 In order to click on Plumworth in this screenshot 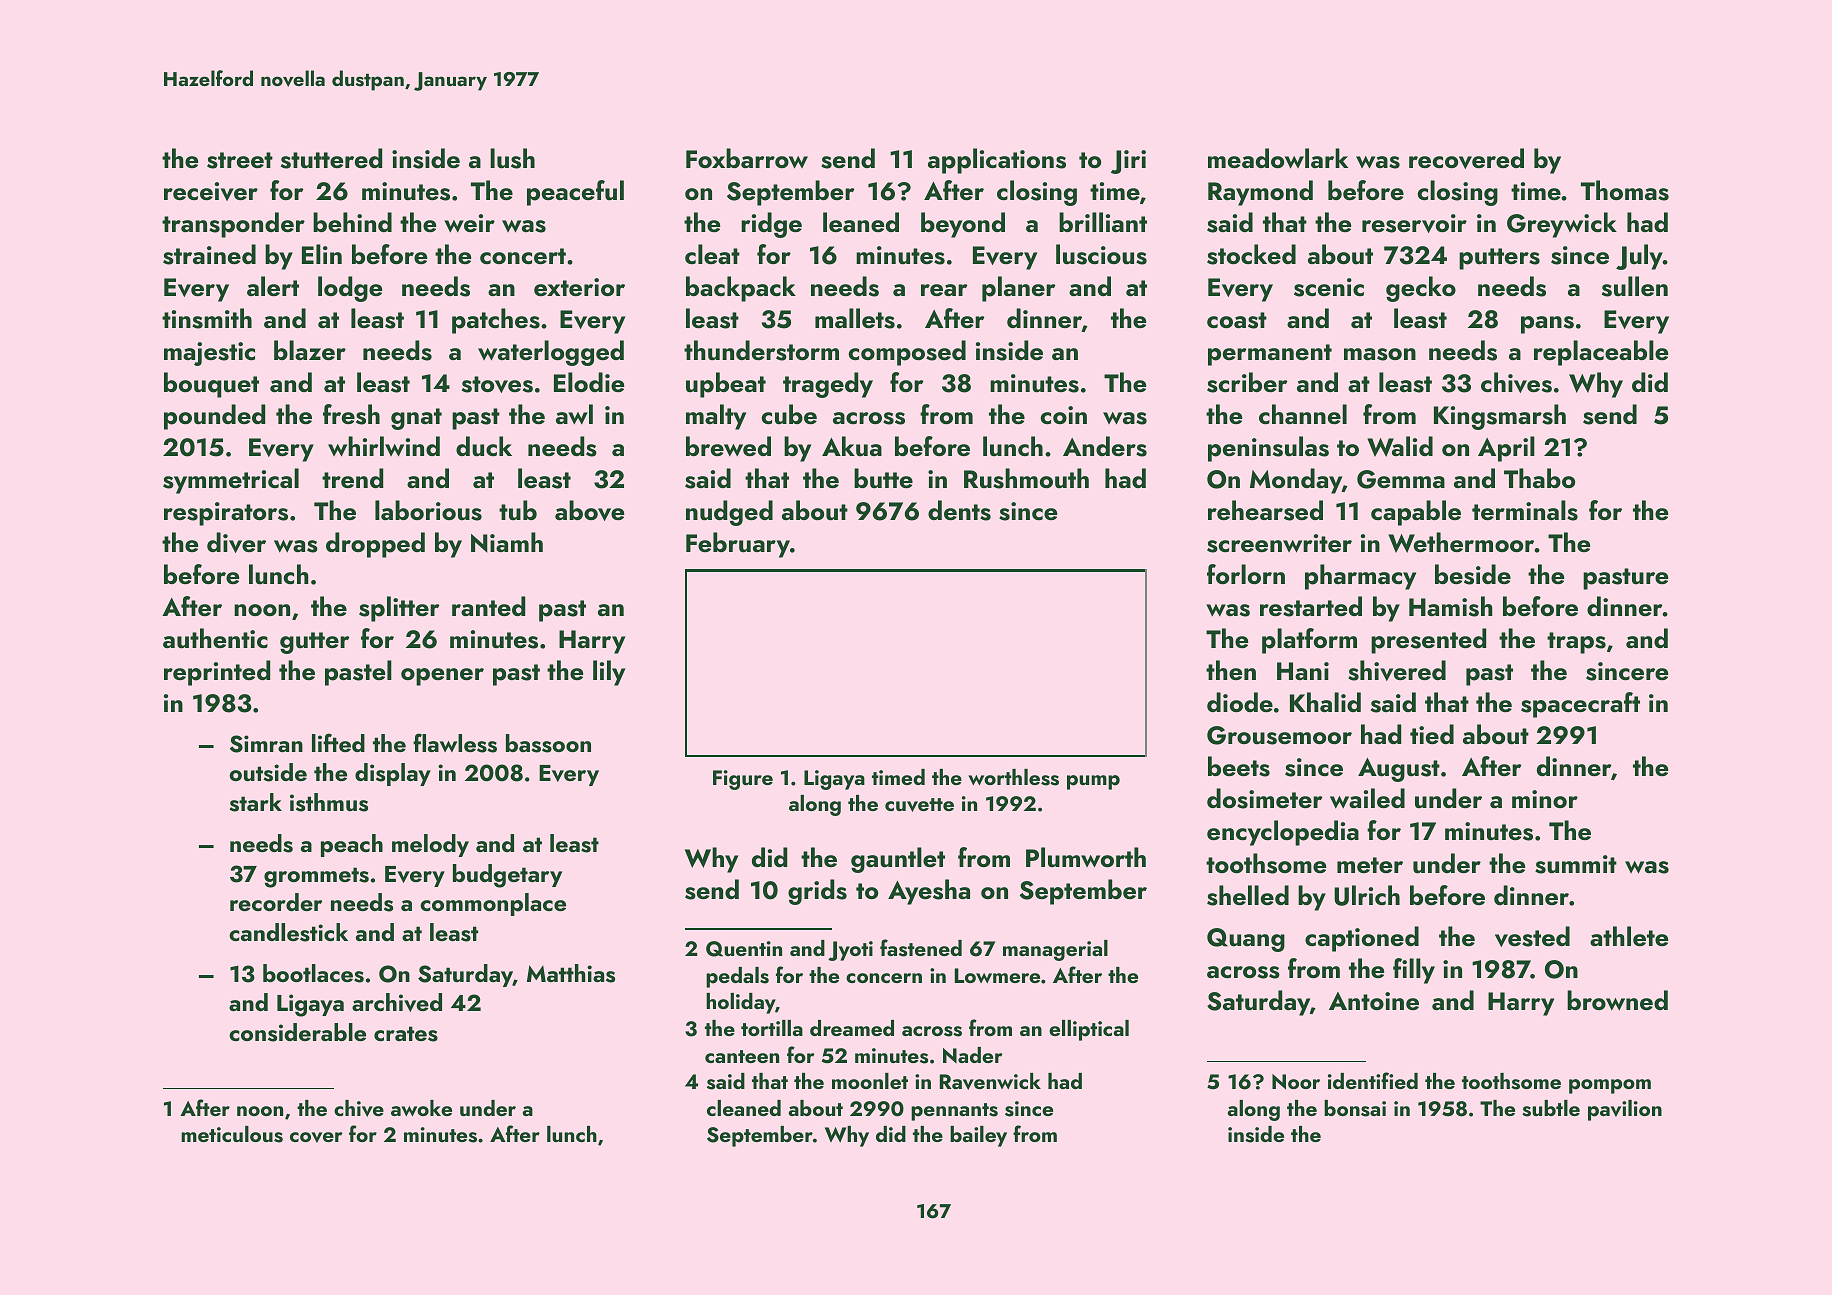, I will do `click(1086, 857)`.
